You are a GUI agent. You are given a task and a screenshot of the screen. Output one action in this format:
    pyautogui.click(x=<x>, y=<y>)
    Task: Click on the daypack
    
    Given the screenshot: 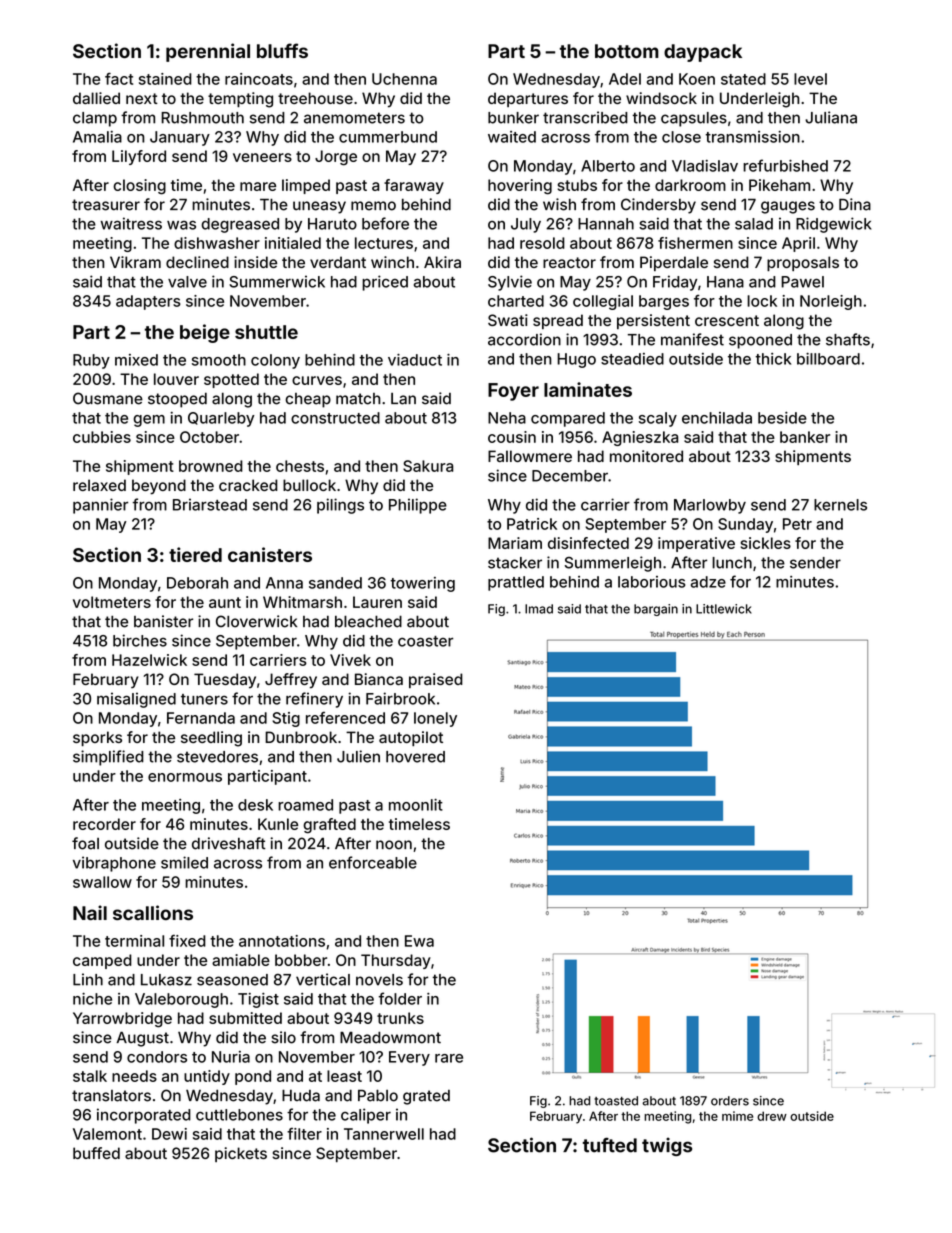 What is the action you would take?
    pyautogui.click(x=703, y=53)
